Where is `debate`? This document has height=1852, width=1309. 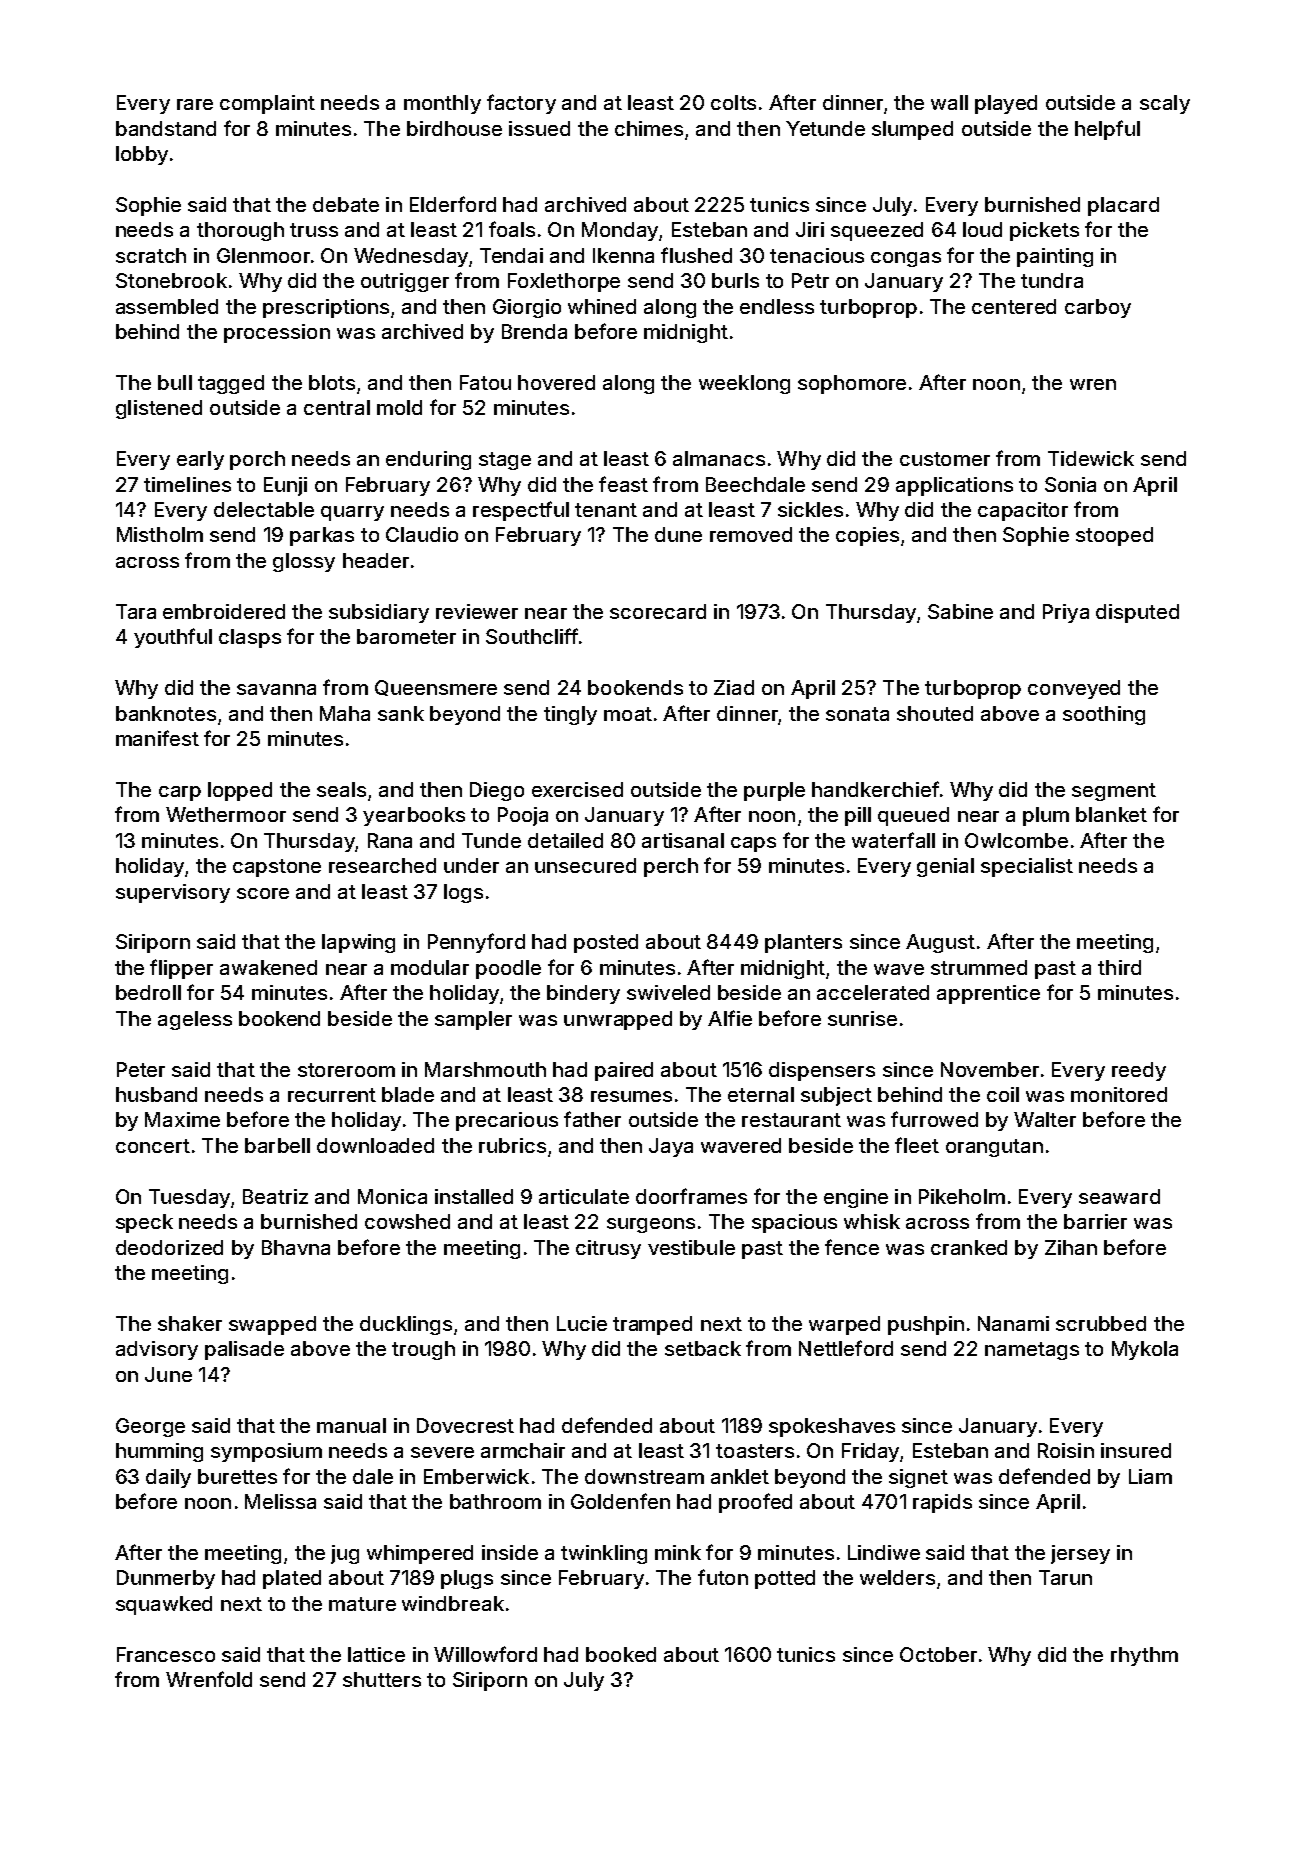
debate is located at coordinates (346, 204).
